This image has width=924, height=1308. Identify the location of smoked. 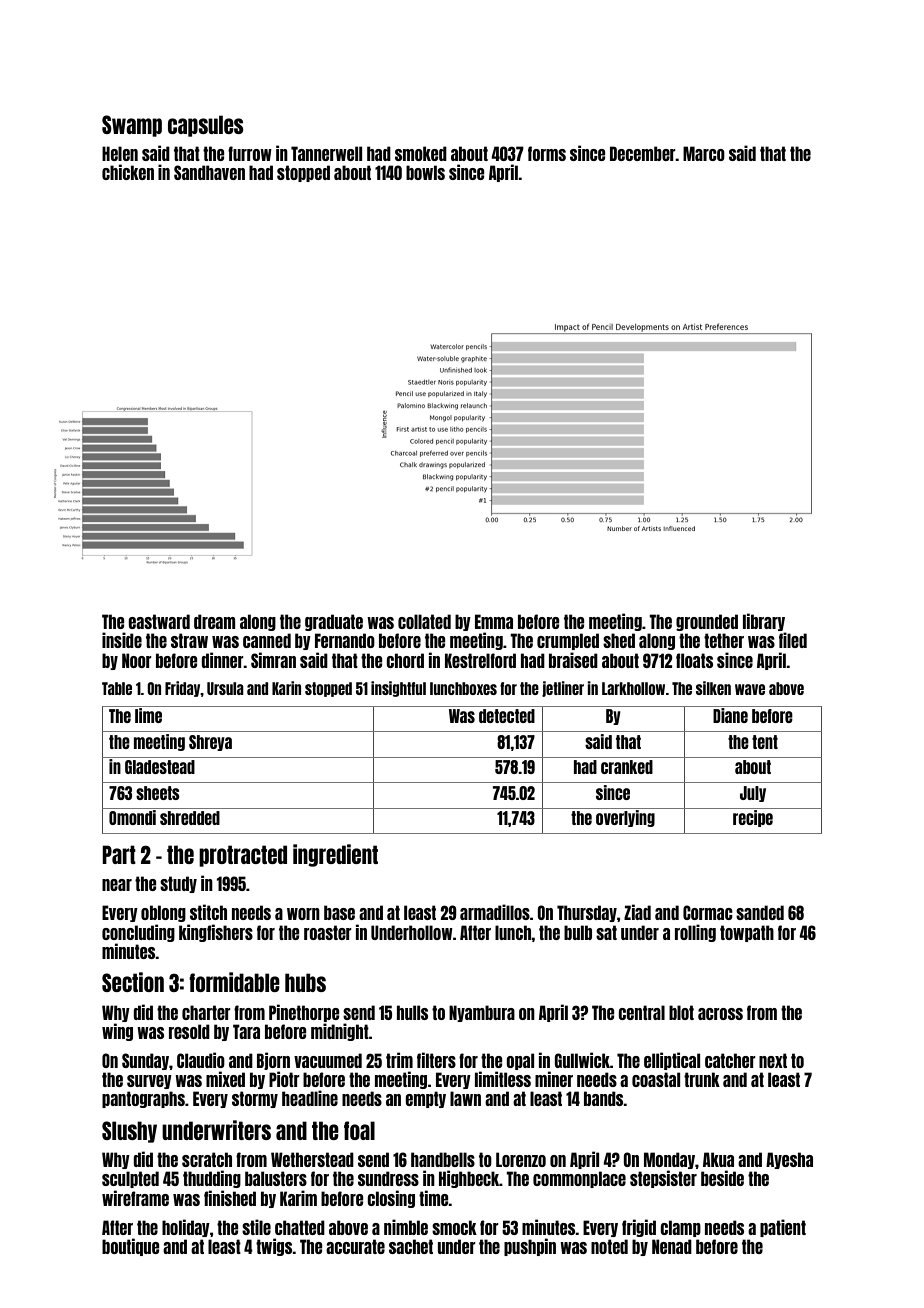
(421, 153).
